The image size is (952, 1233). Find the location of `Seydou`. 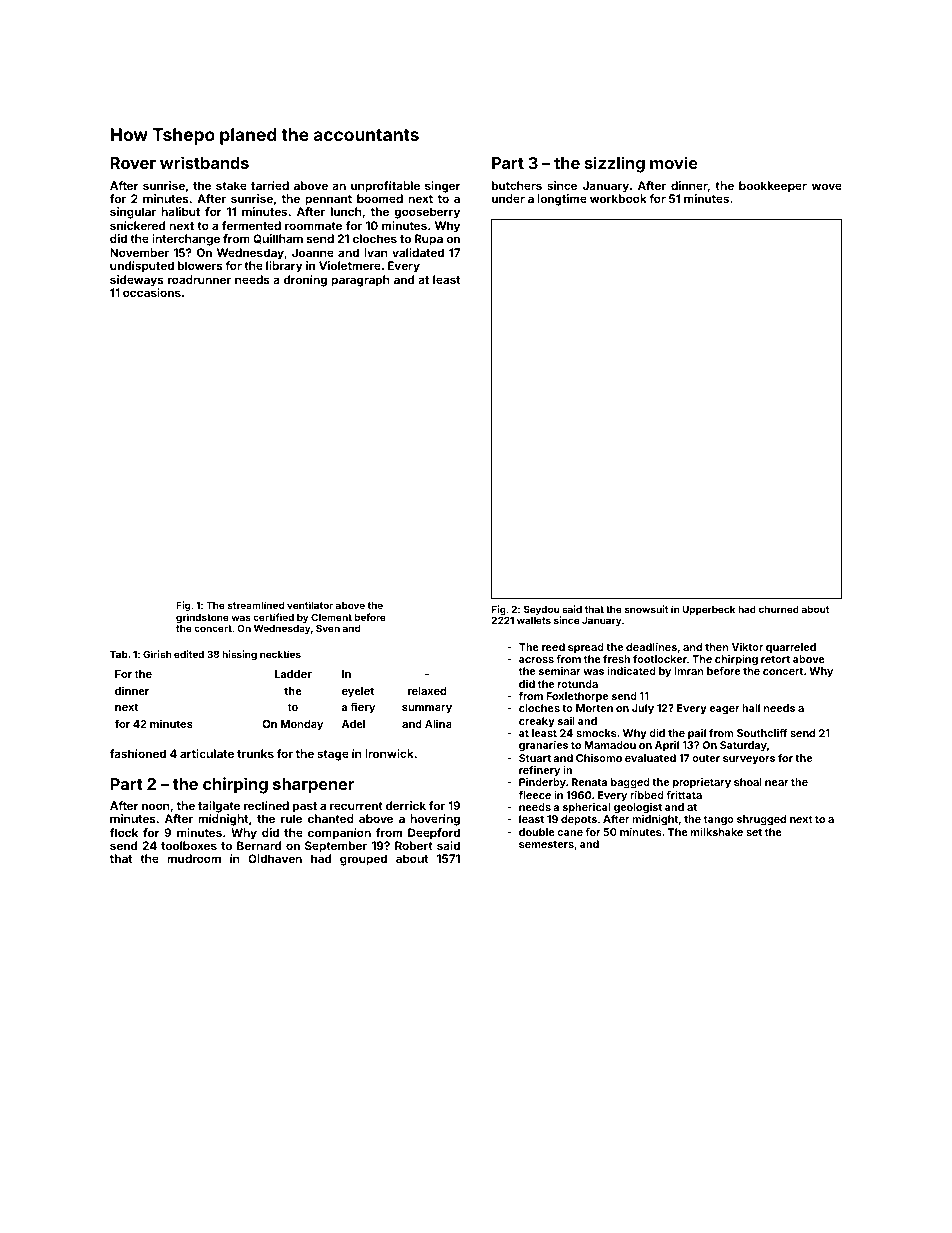

Seydou is located at coordinates (541, 610).
